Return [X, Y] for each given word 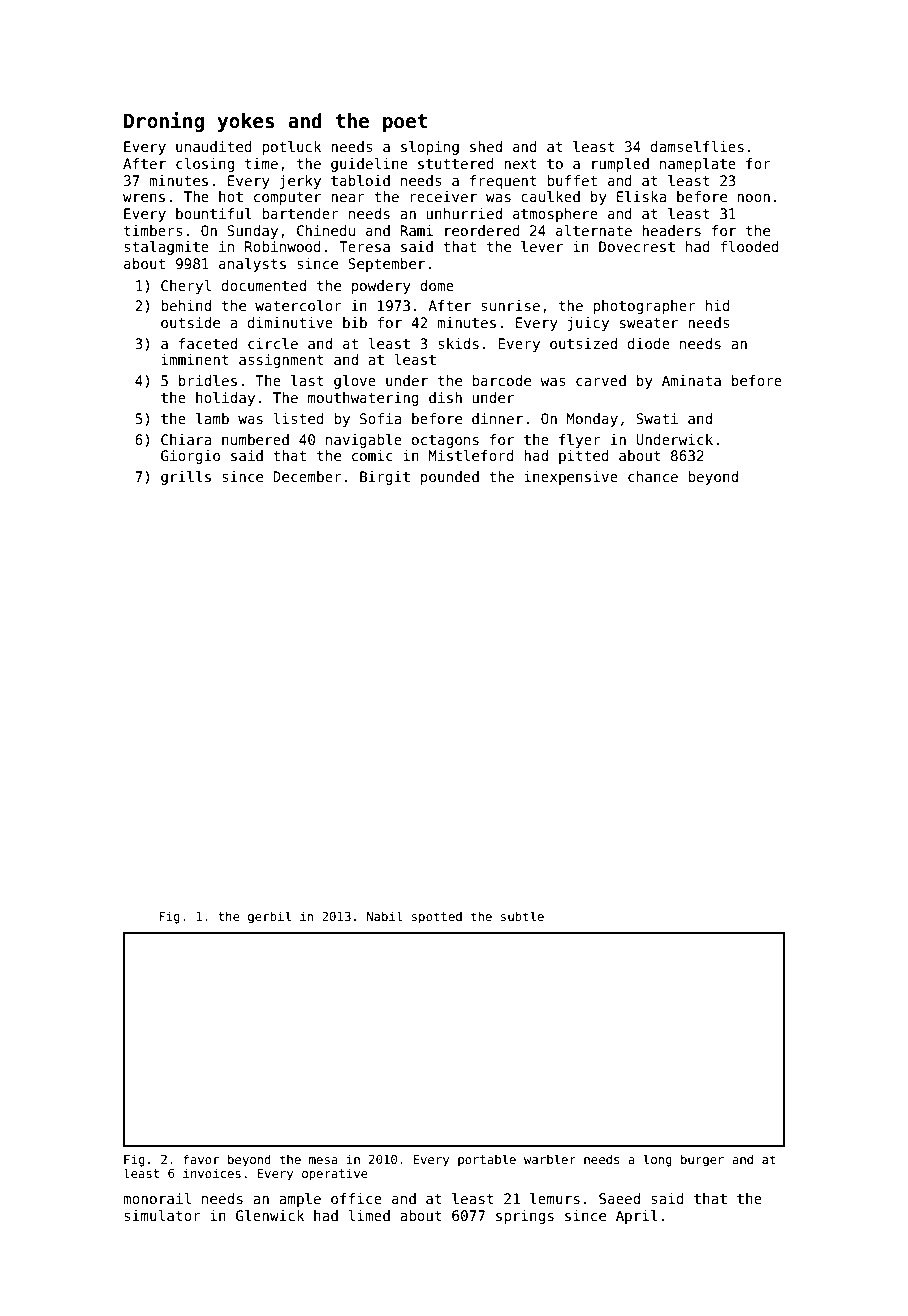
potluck [291, 148]
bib [355, 322]
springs [525, 1217]
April [637, 1217]
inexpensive [571, 478]
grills [186, 478]
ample [300, 1200]
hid [718, 305]
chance [653, 476]
